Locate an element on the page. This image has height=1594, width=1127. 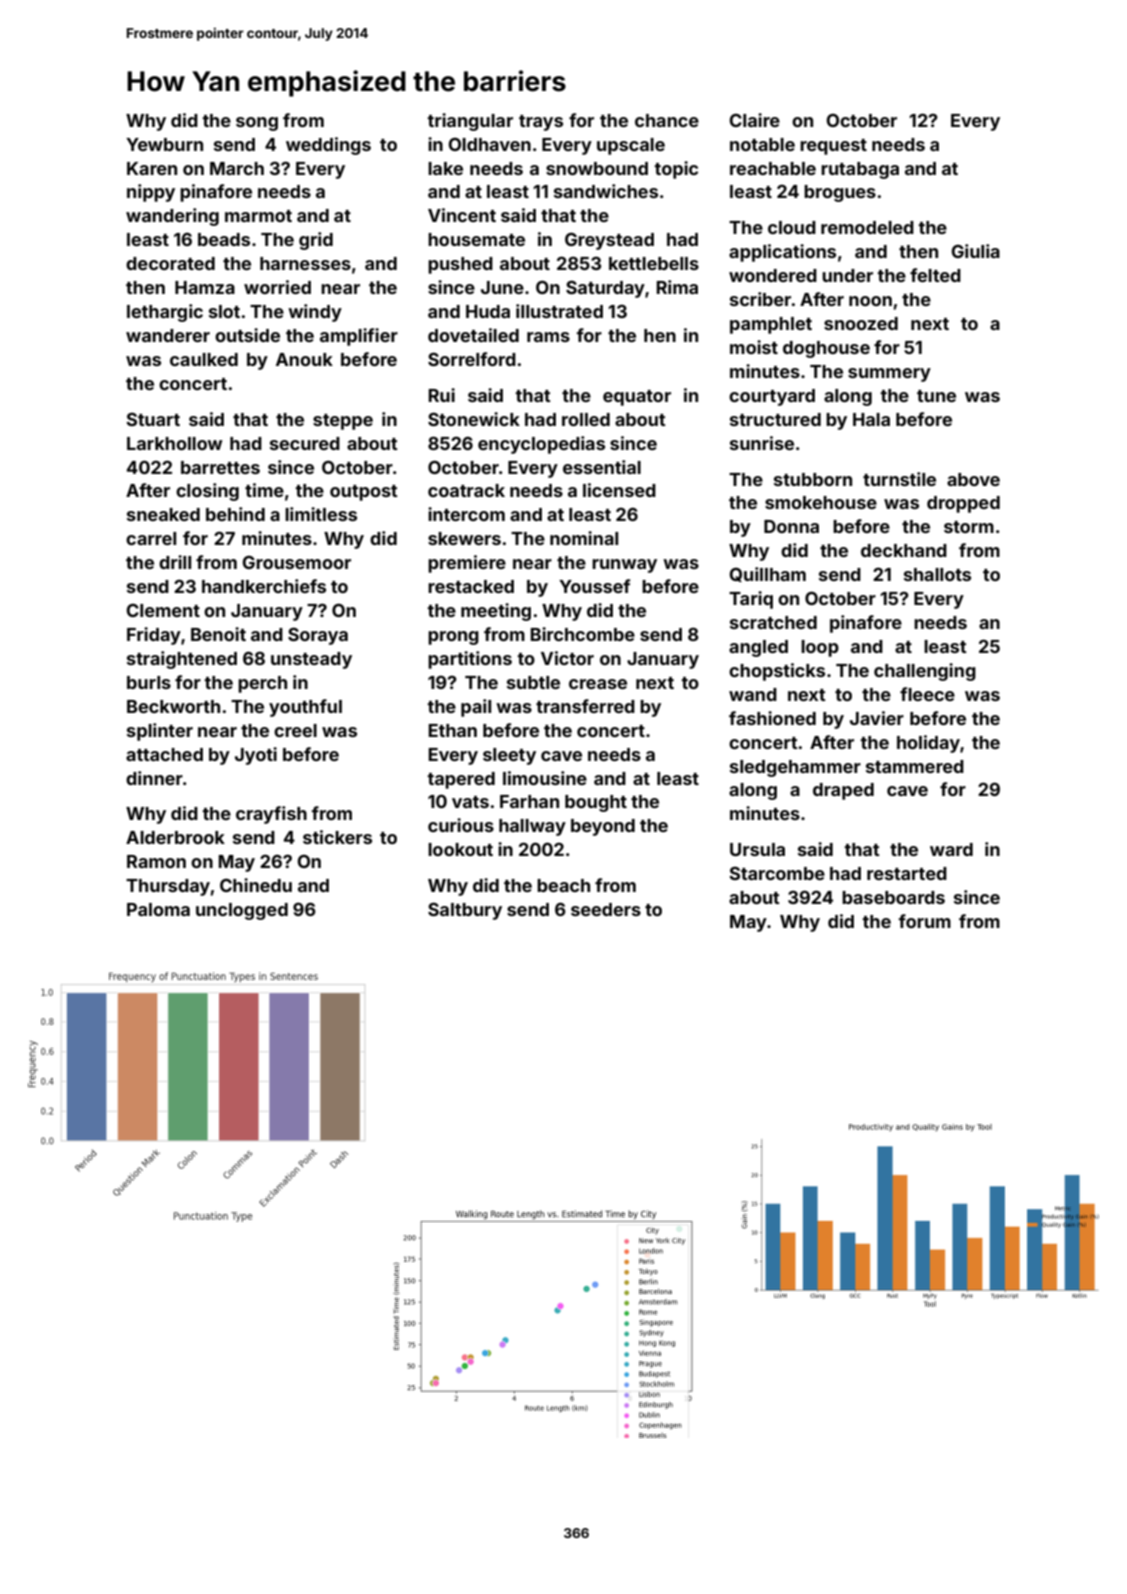
song is located at coordinates (257, 124).
